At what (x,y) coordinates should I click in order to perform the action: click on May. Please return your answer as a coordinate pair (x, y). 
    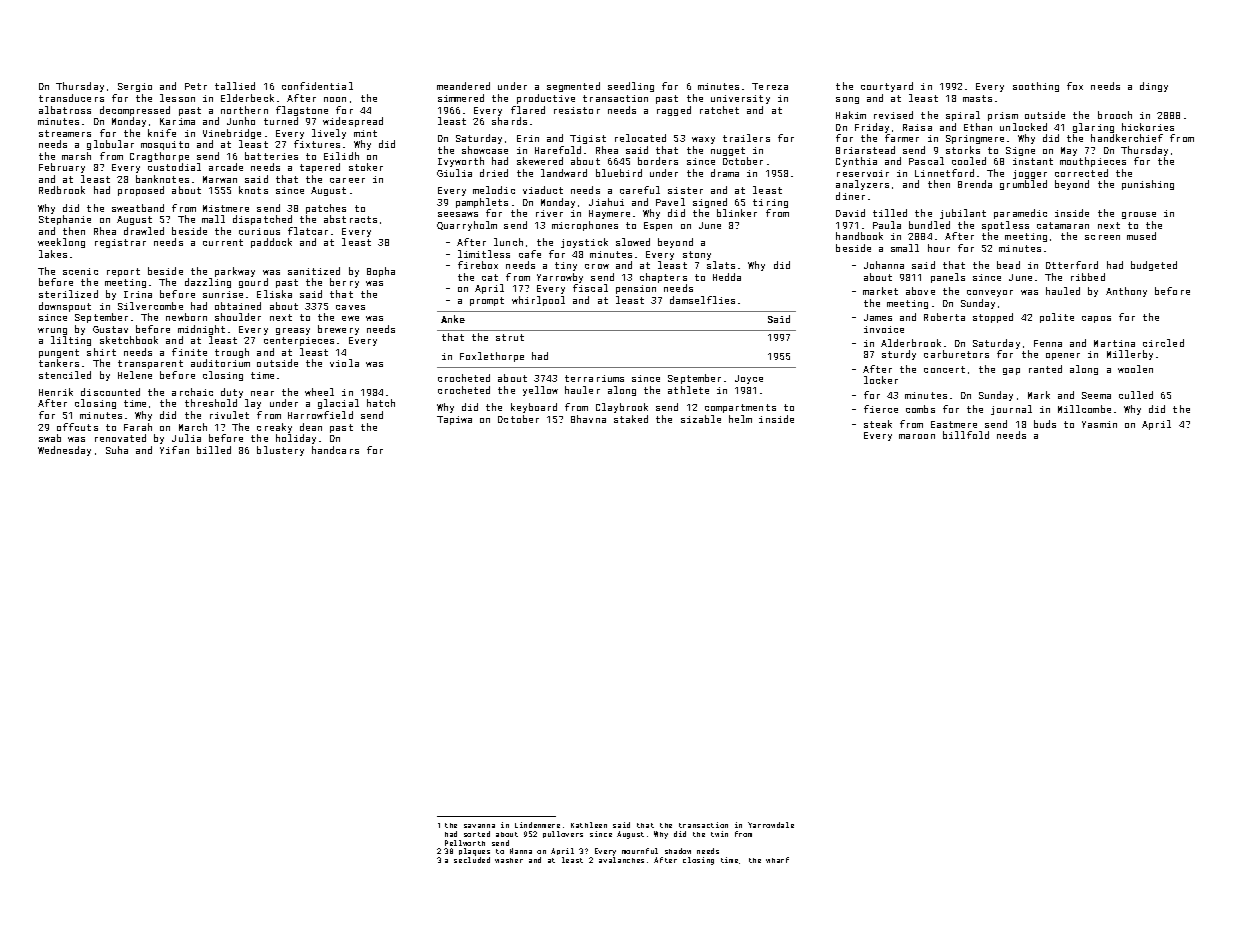
    Looking at the image, I should click on (1069, 151).
